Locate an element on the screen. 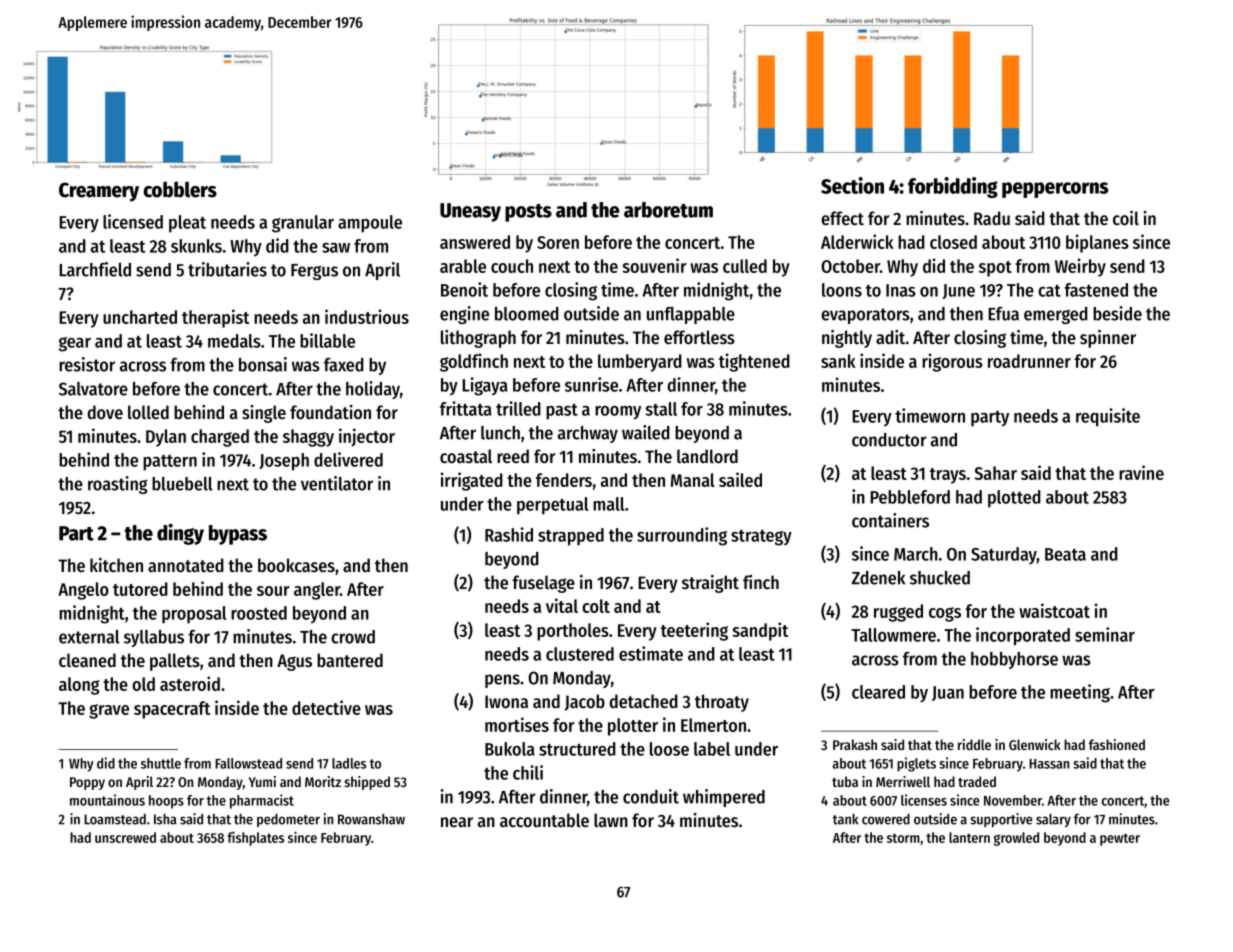 This screenshot has height=952, width=1233. therapist is located at coordinates (215, 318).
